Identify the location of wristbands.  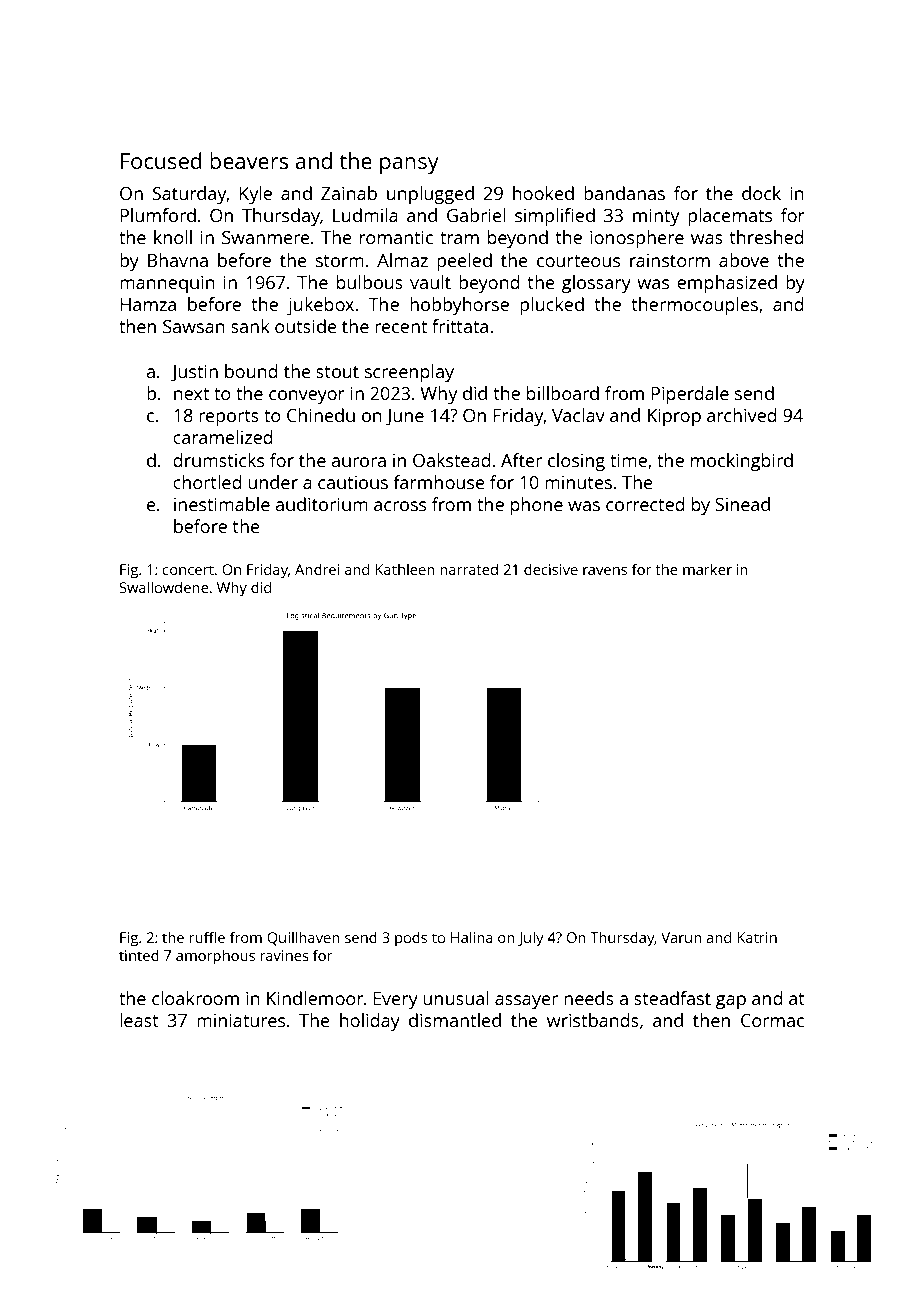
(593, 1020).
